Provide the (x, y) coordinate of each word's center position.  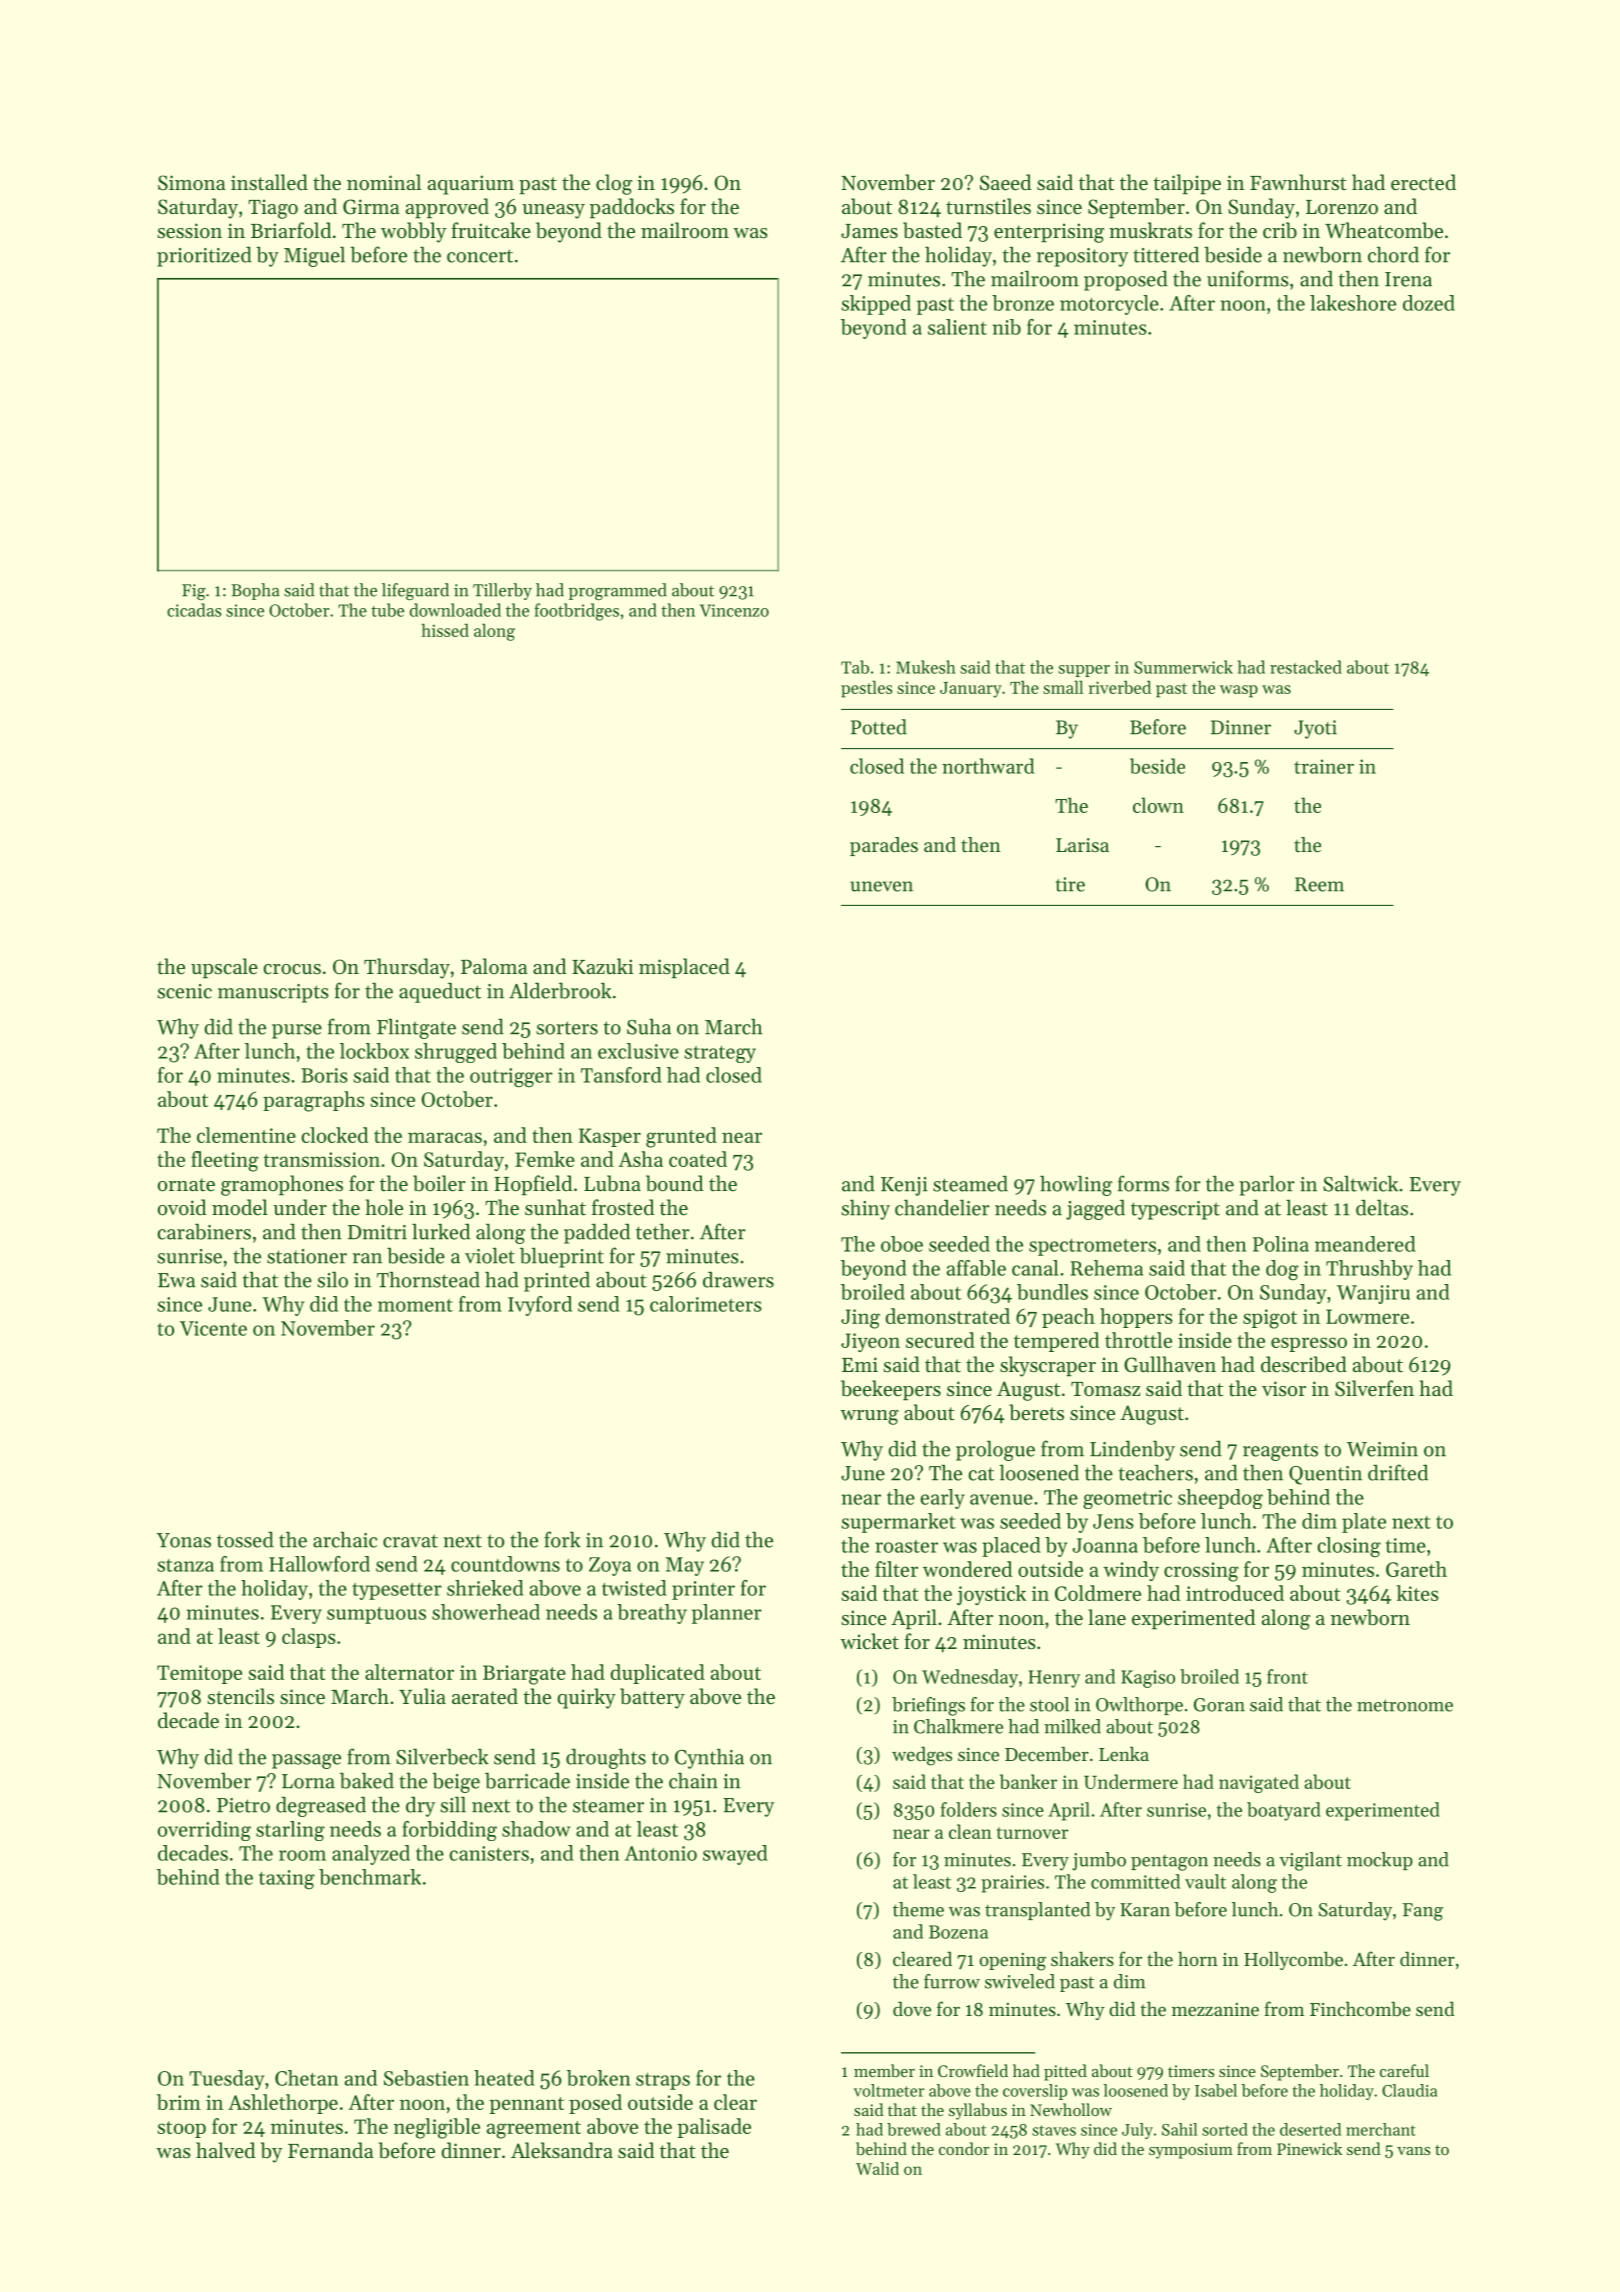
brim (179, 2102)
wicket (869, 1641)
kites (1417, 1593)
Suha (649, 1027)
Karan (1145, 1910)
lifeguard (415, 591)
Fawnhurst (1298, 182)
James (869, 231)
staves (1054, 2130)
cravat (410, 1541)
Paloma (494, 966)
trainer (1324, 766)
